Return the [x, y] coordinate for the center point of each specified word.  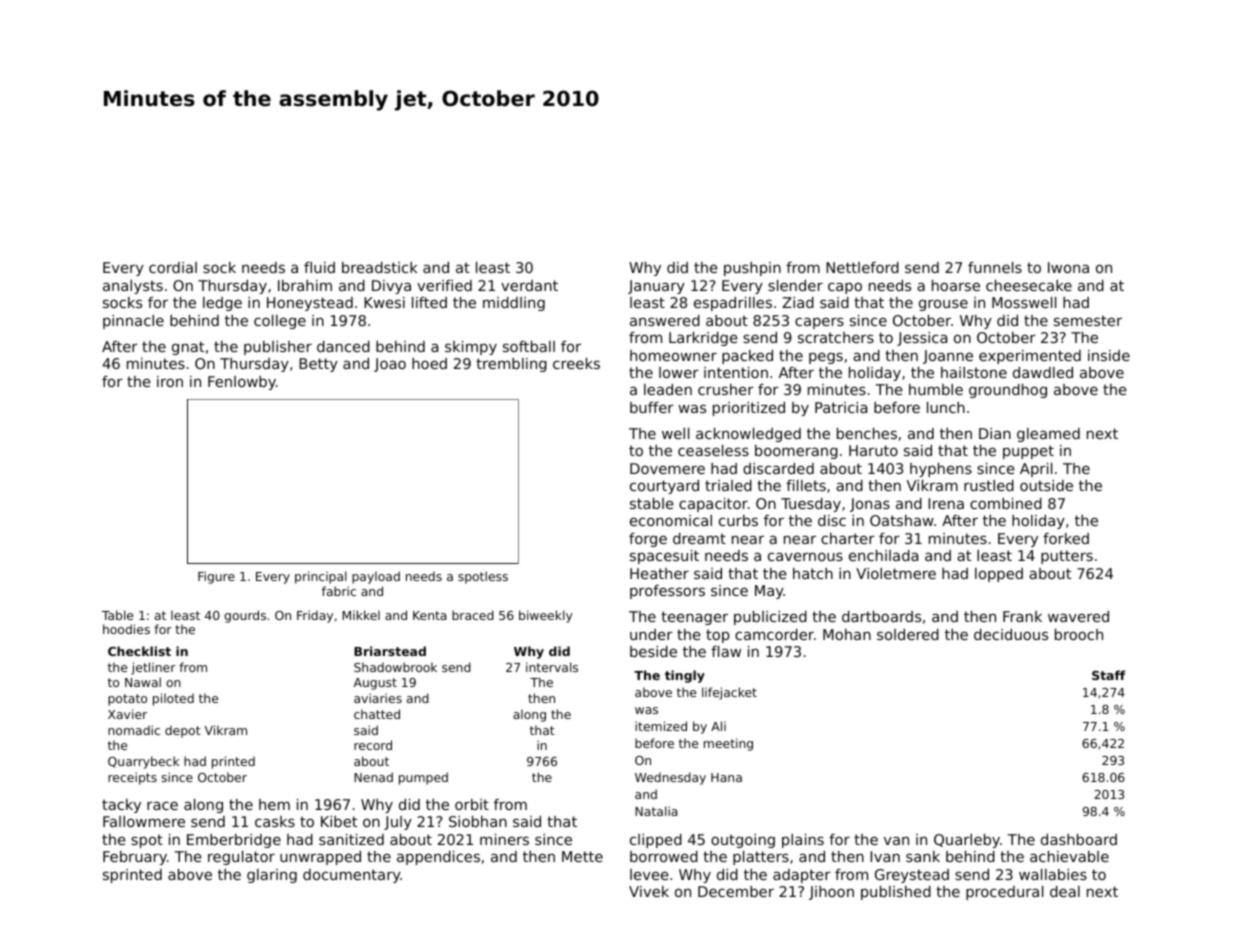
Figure [216, 577]
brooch [1079, 634]
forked [1066, 538]
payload [376, 577]
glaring [272, 876]
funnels [995, 267]
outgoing [743, 841]
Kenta [429, 615]
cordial [173, 267]
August [375, 684]
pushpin [752, 269]
